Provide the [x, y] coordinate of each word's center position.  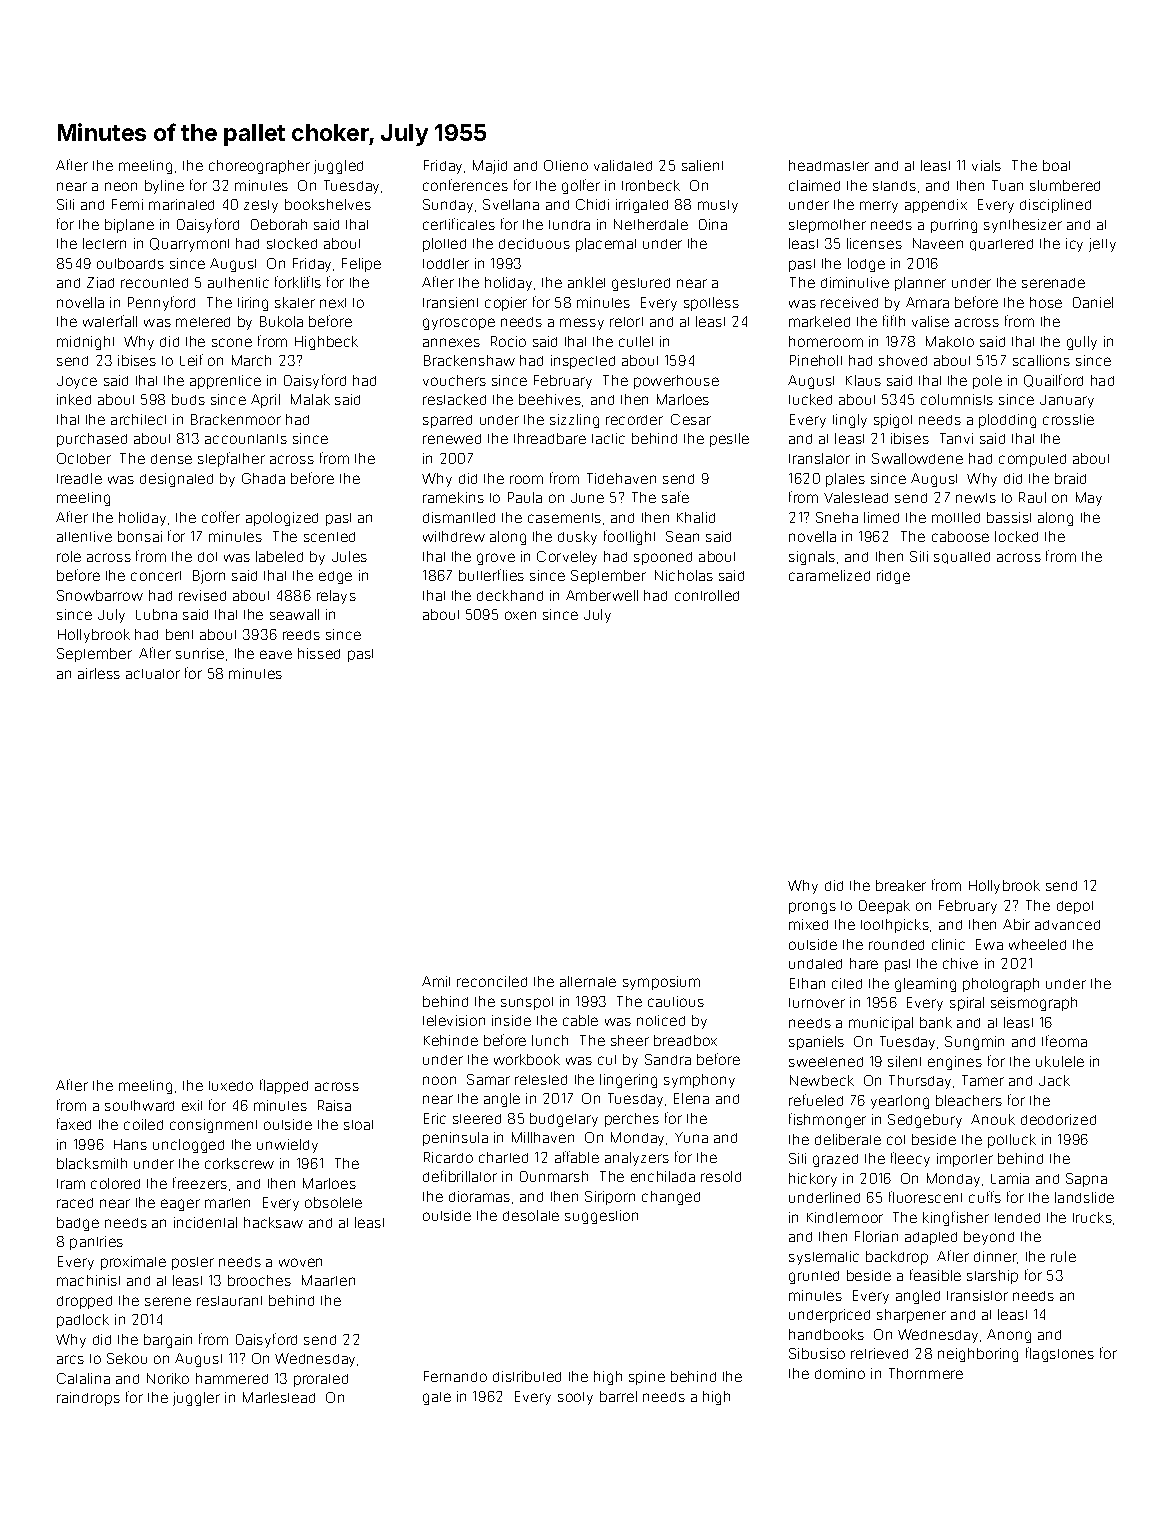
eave [276, 654]
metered [203, 322]
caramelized [829, 575]
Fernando [455, 1376]
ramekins [453, 497]
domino [840, 1373]
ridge [893, 577]
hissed [319, 653]
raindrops [88, 1399]
